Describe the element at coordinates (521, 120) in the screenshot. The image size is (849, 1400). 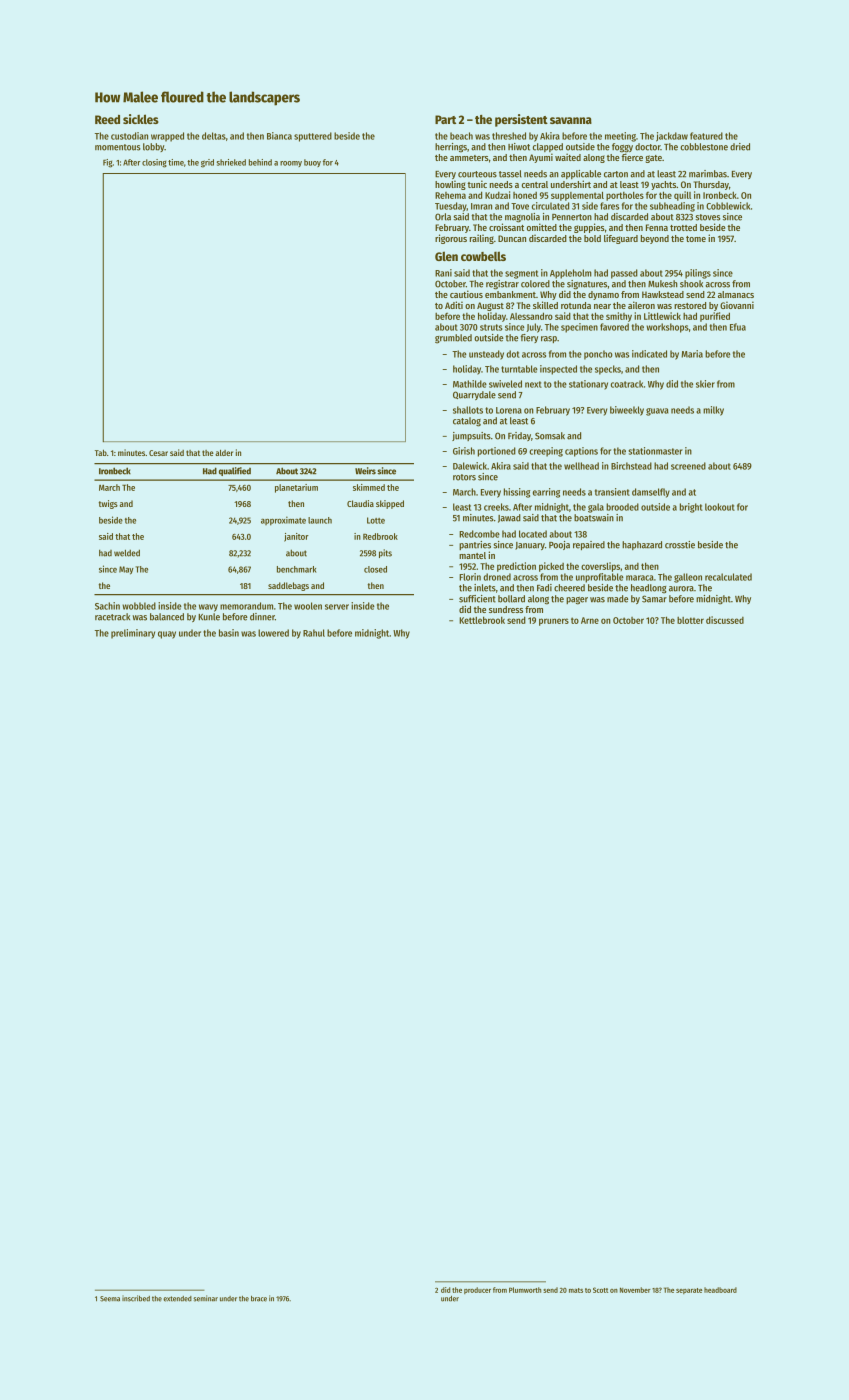
I see `persistent` at that location.
